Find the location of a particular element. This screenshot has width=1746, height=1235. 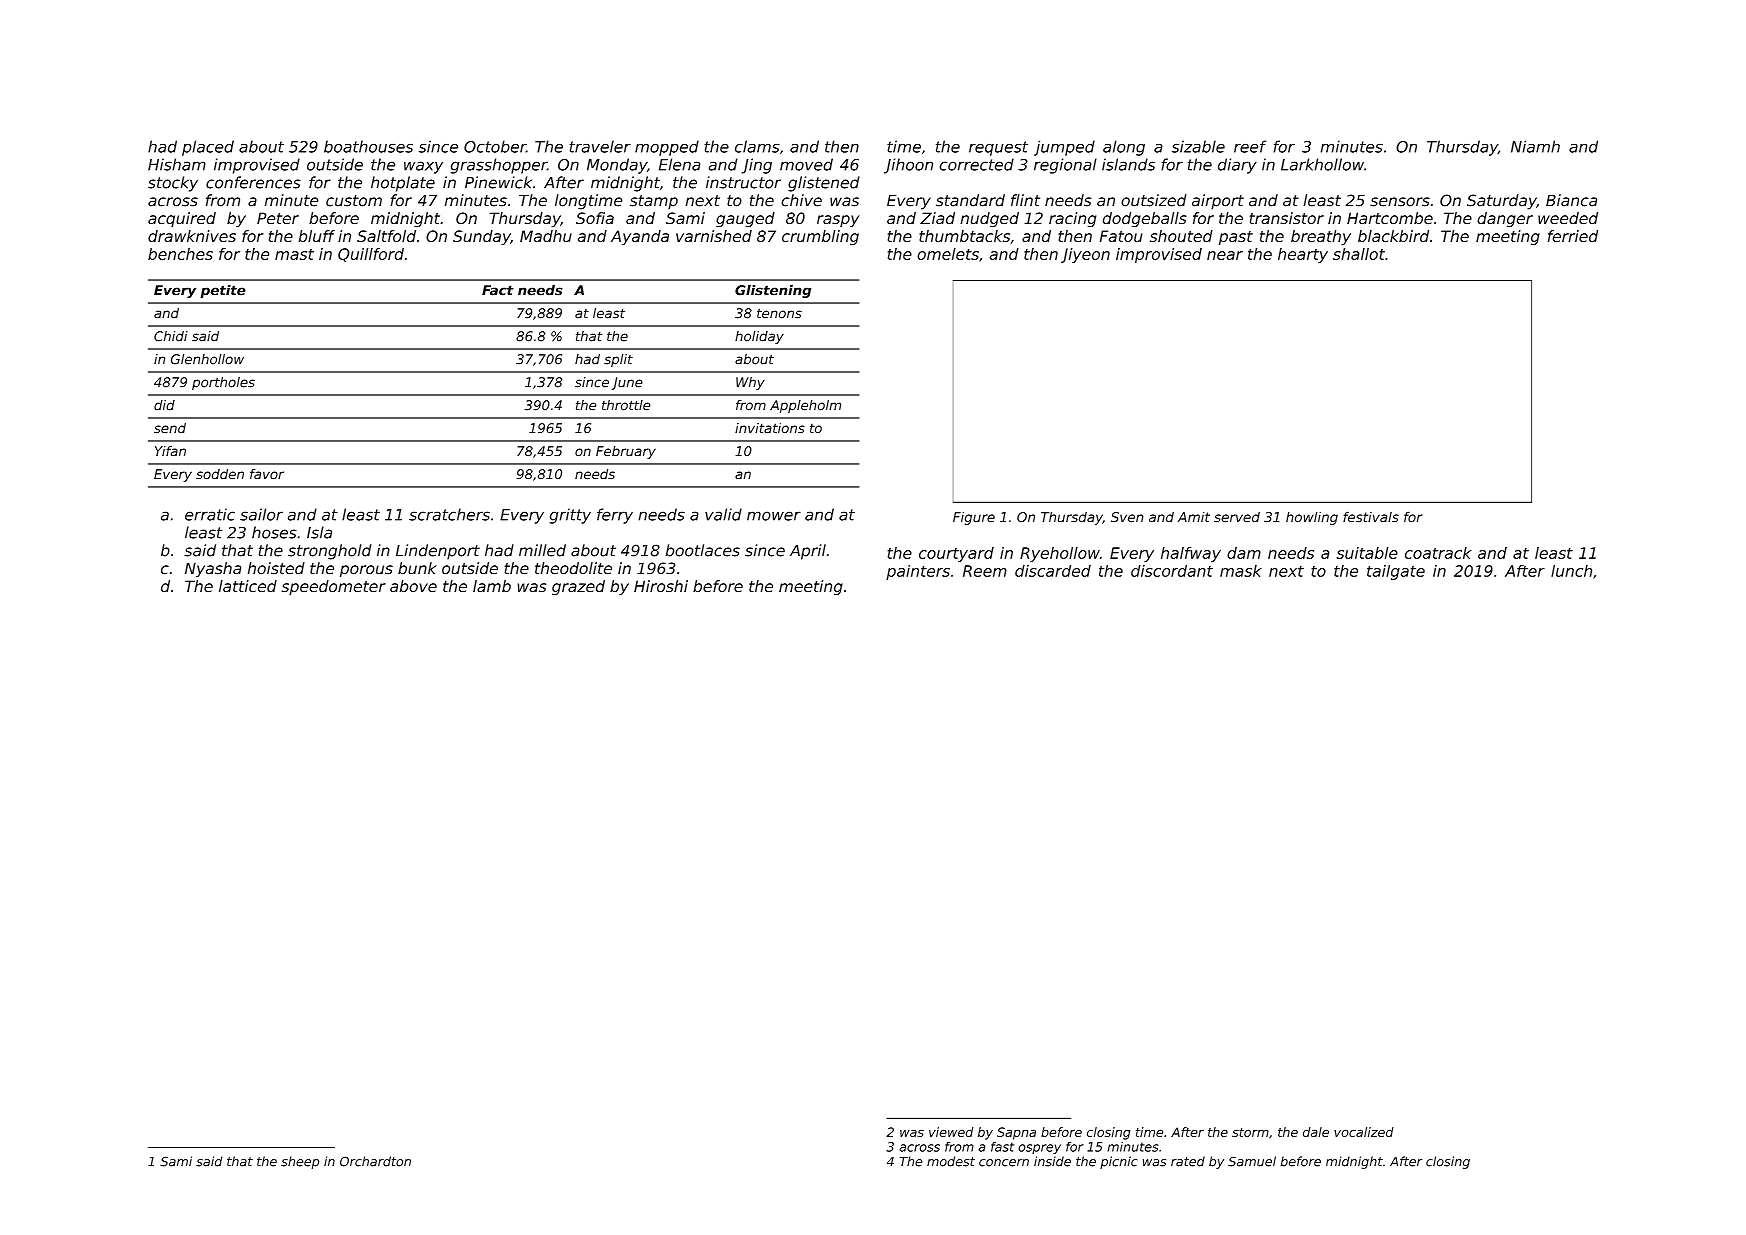

modest is located at coordinates (951, 1161).
